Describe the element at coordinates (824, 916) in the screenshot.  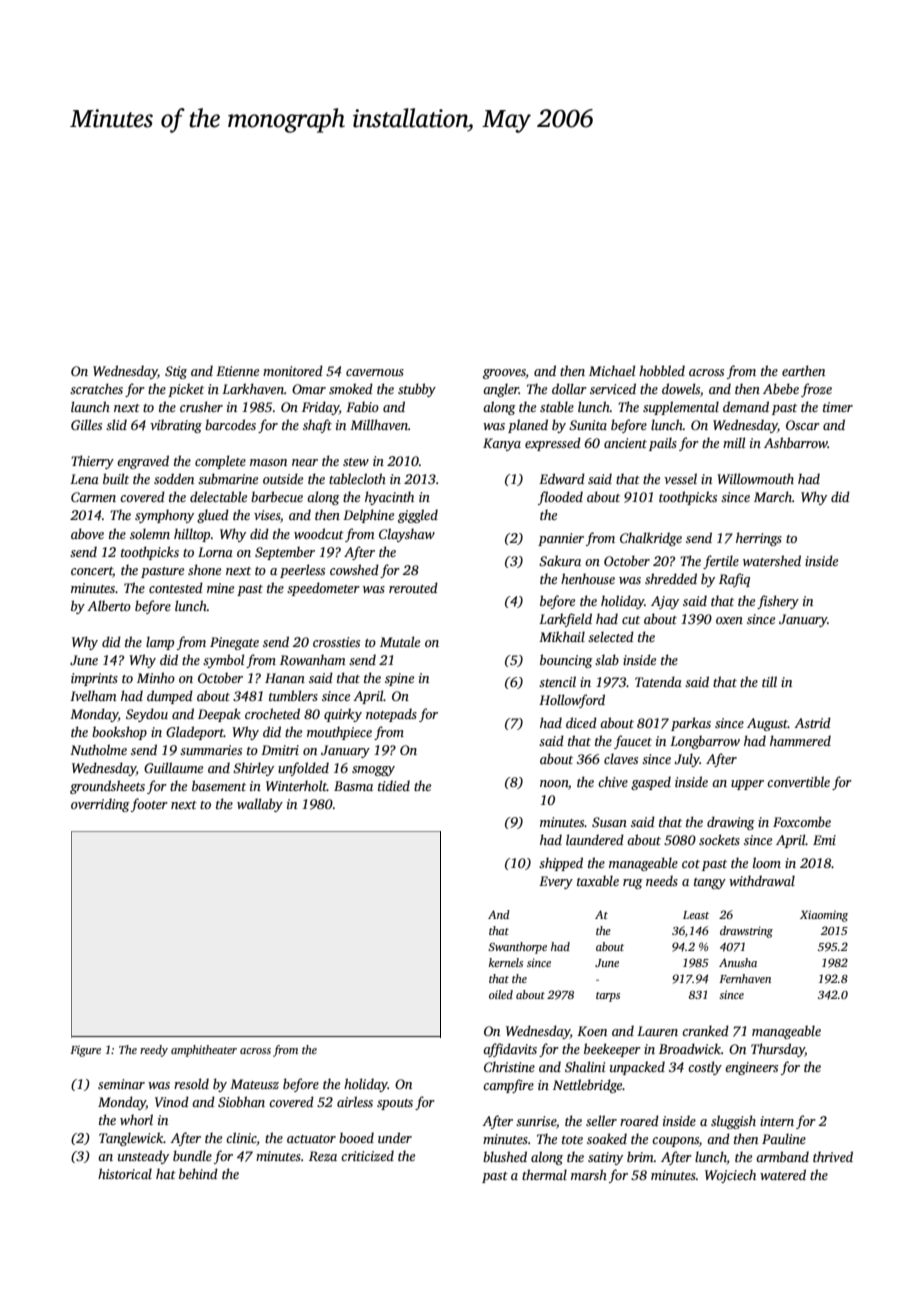
I see `Xiaoming` at that location.
